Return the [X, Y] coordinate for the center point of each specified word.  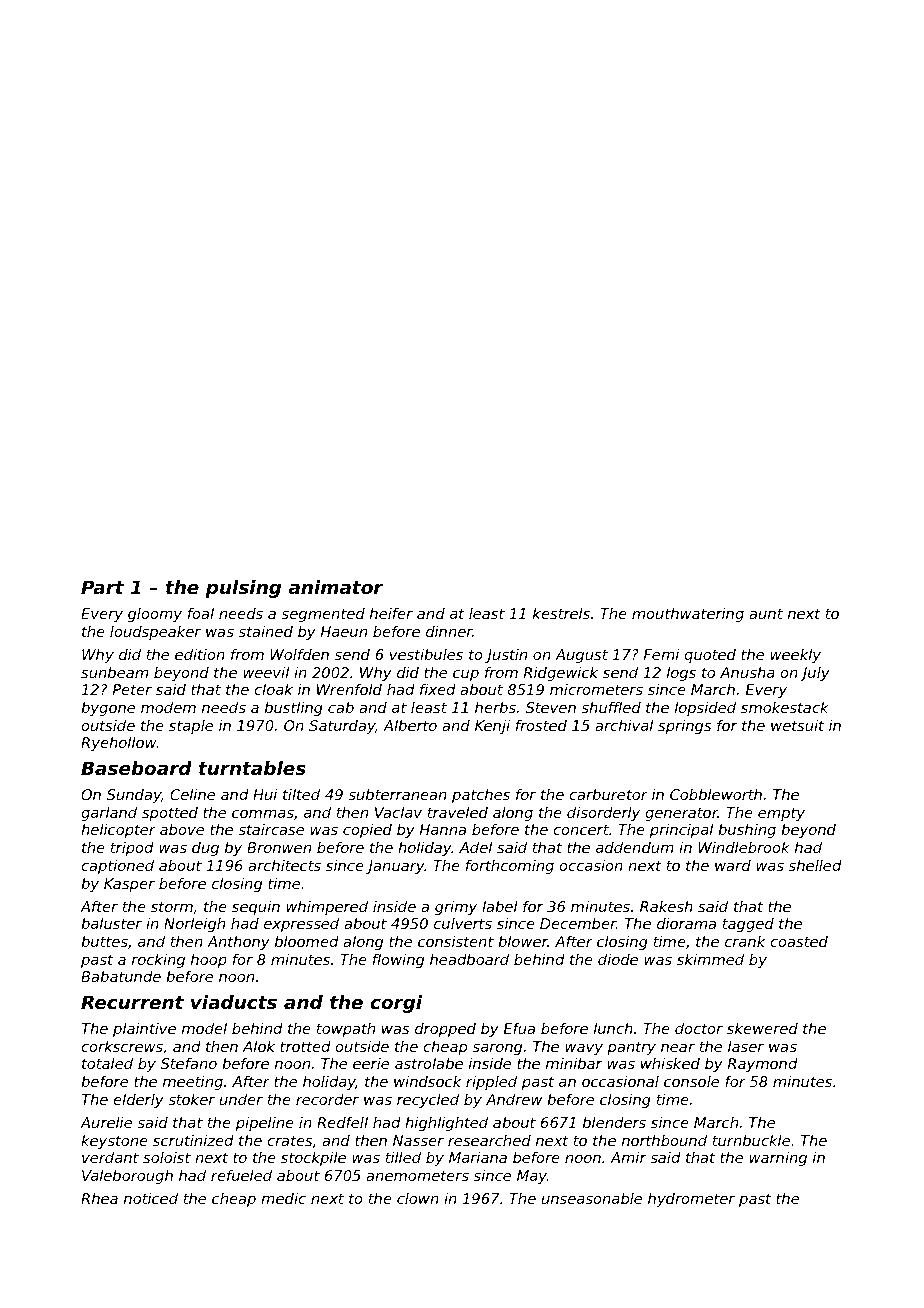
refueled [241, 1175]
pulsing [243, 589]
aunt [766, 613]
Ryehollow [119, 744]
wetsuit [797, 725]
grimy [456, 908]
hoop [209, 961]
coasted [799, 941]
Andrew [514, 1099]
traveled [458, 812]
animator [336, 587]
